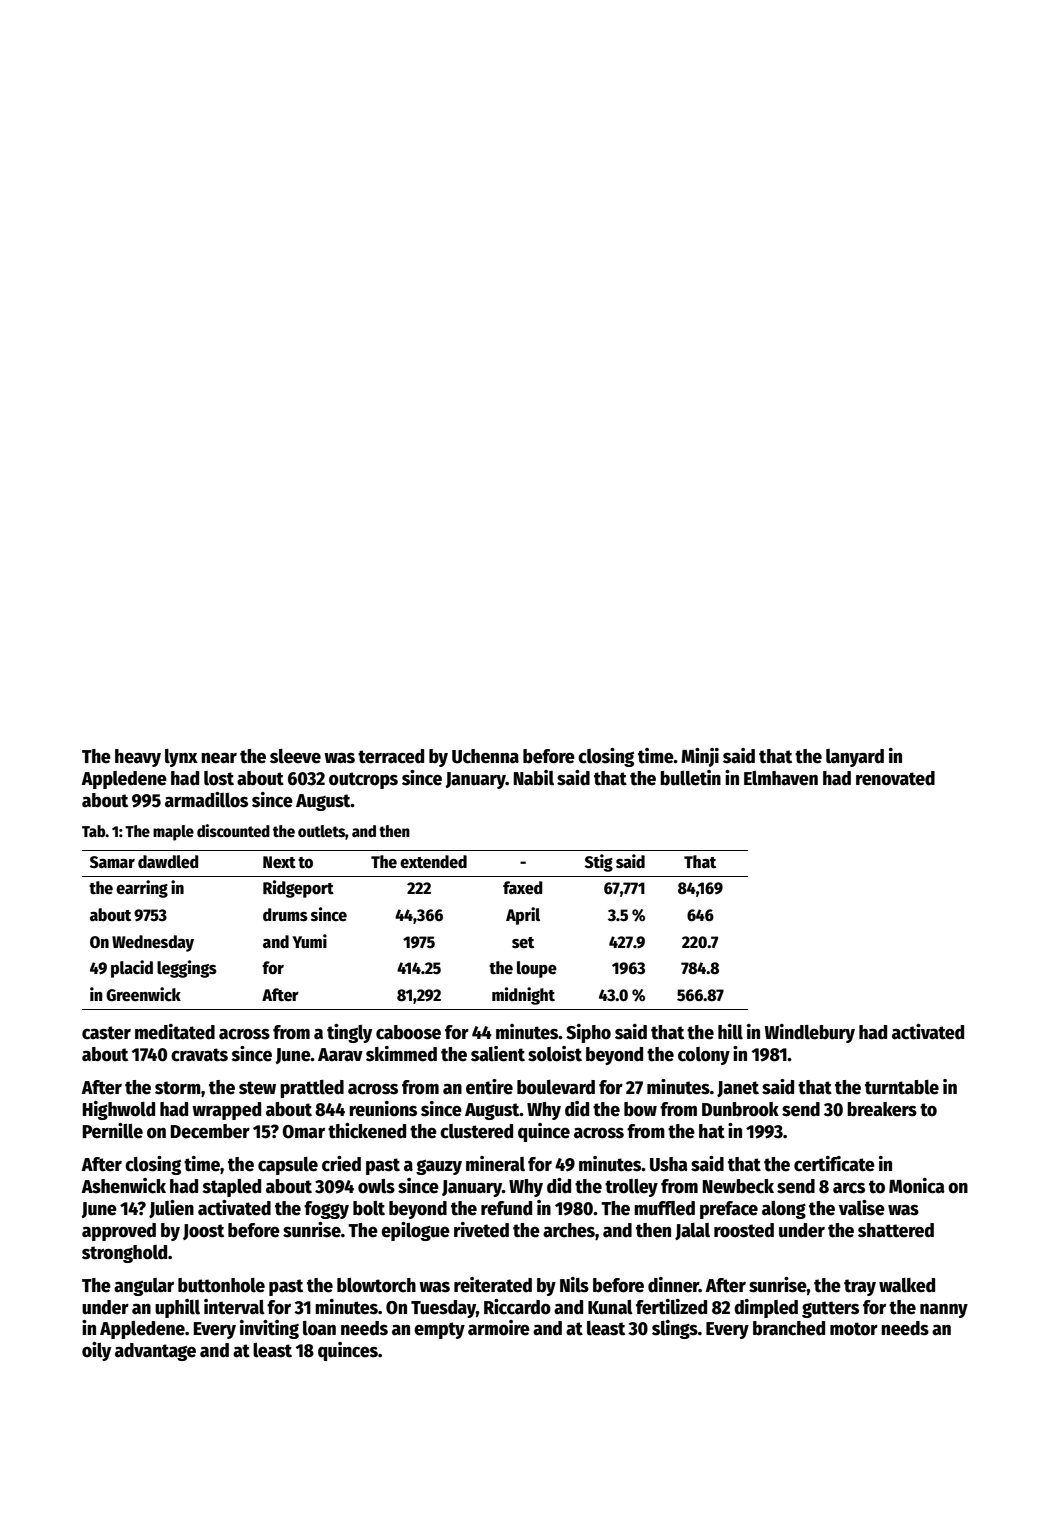  What do you see at coordinates (789, 1328) in the image?
I see `branched` at bounding box center [789, 1328].
